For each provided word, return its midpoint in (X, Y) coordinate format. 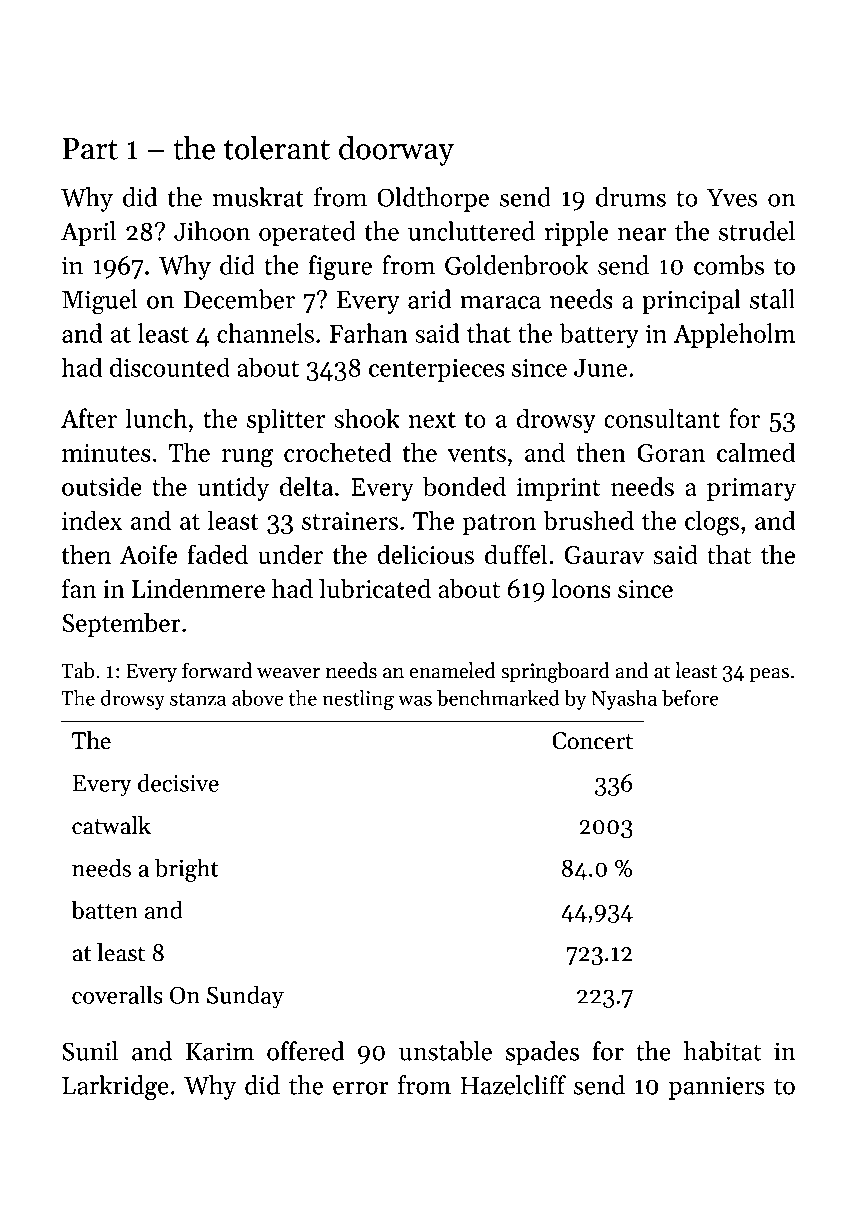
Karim (220, 1051)
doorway (396, 151)
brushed (588, 520)
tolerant (277, 148)
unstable (445, 1051)
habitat (722, 1051)
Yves (732, 198)
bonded (464, 486)
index (92, 520)
